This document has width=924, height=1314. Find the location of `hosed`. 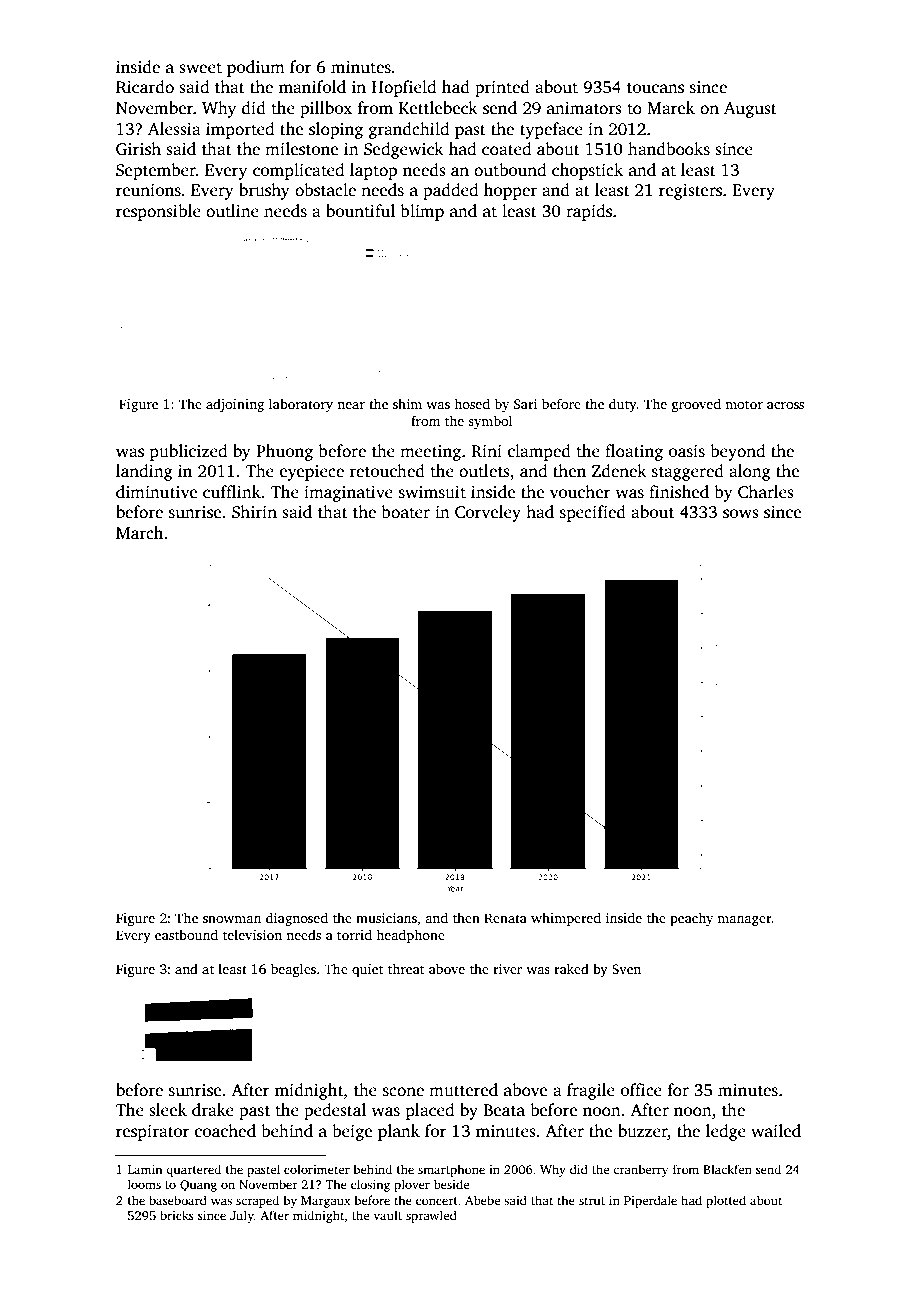

hosed is located at coordinates (472, 403).
